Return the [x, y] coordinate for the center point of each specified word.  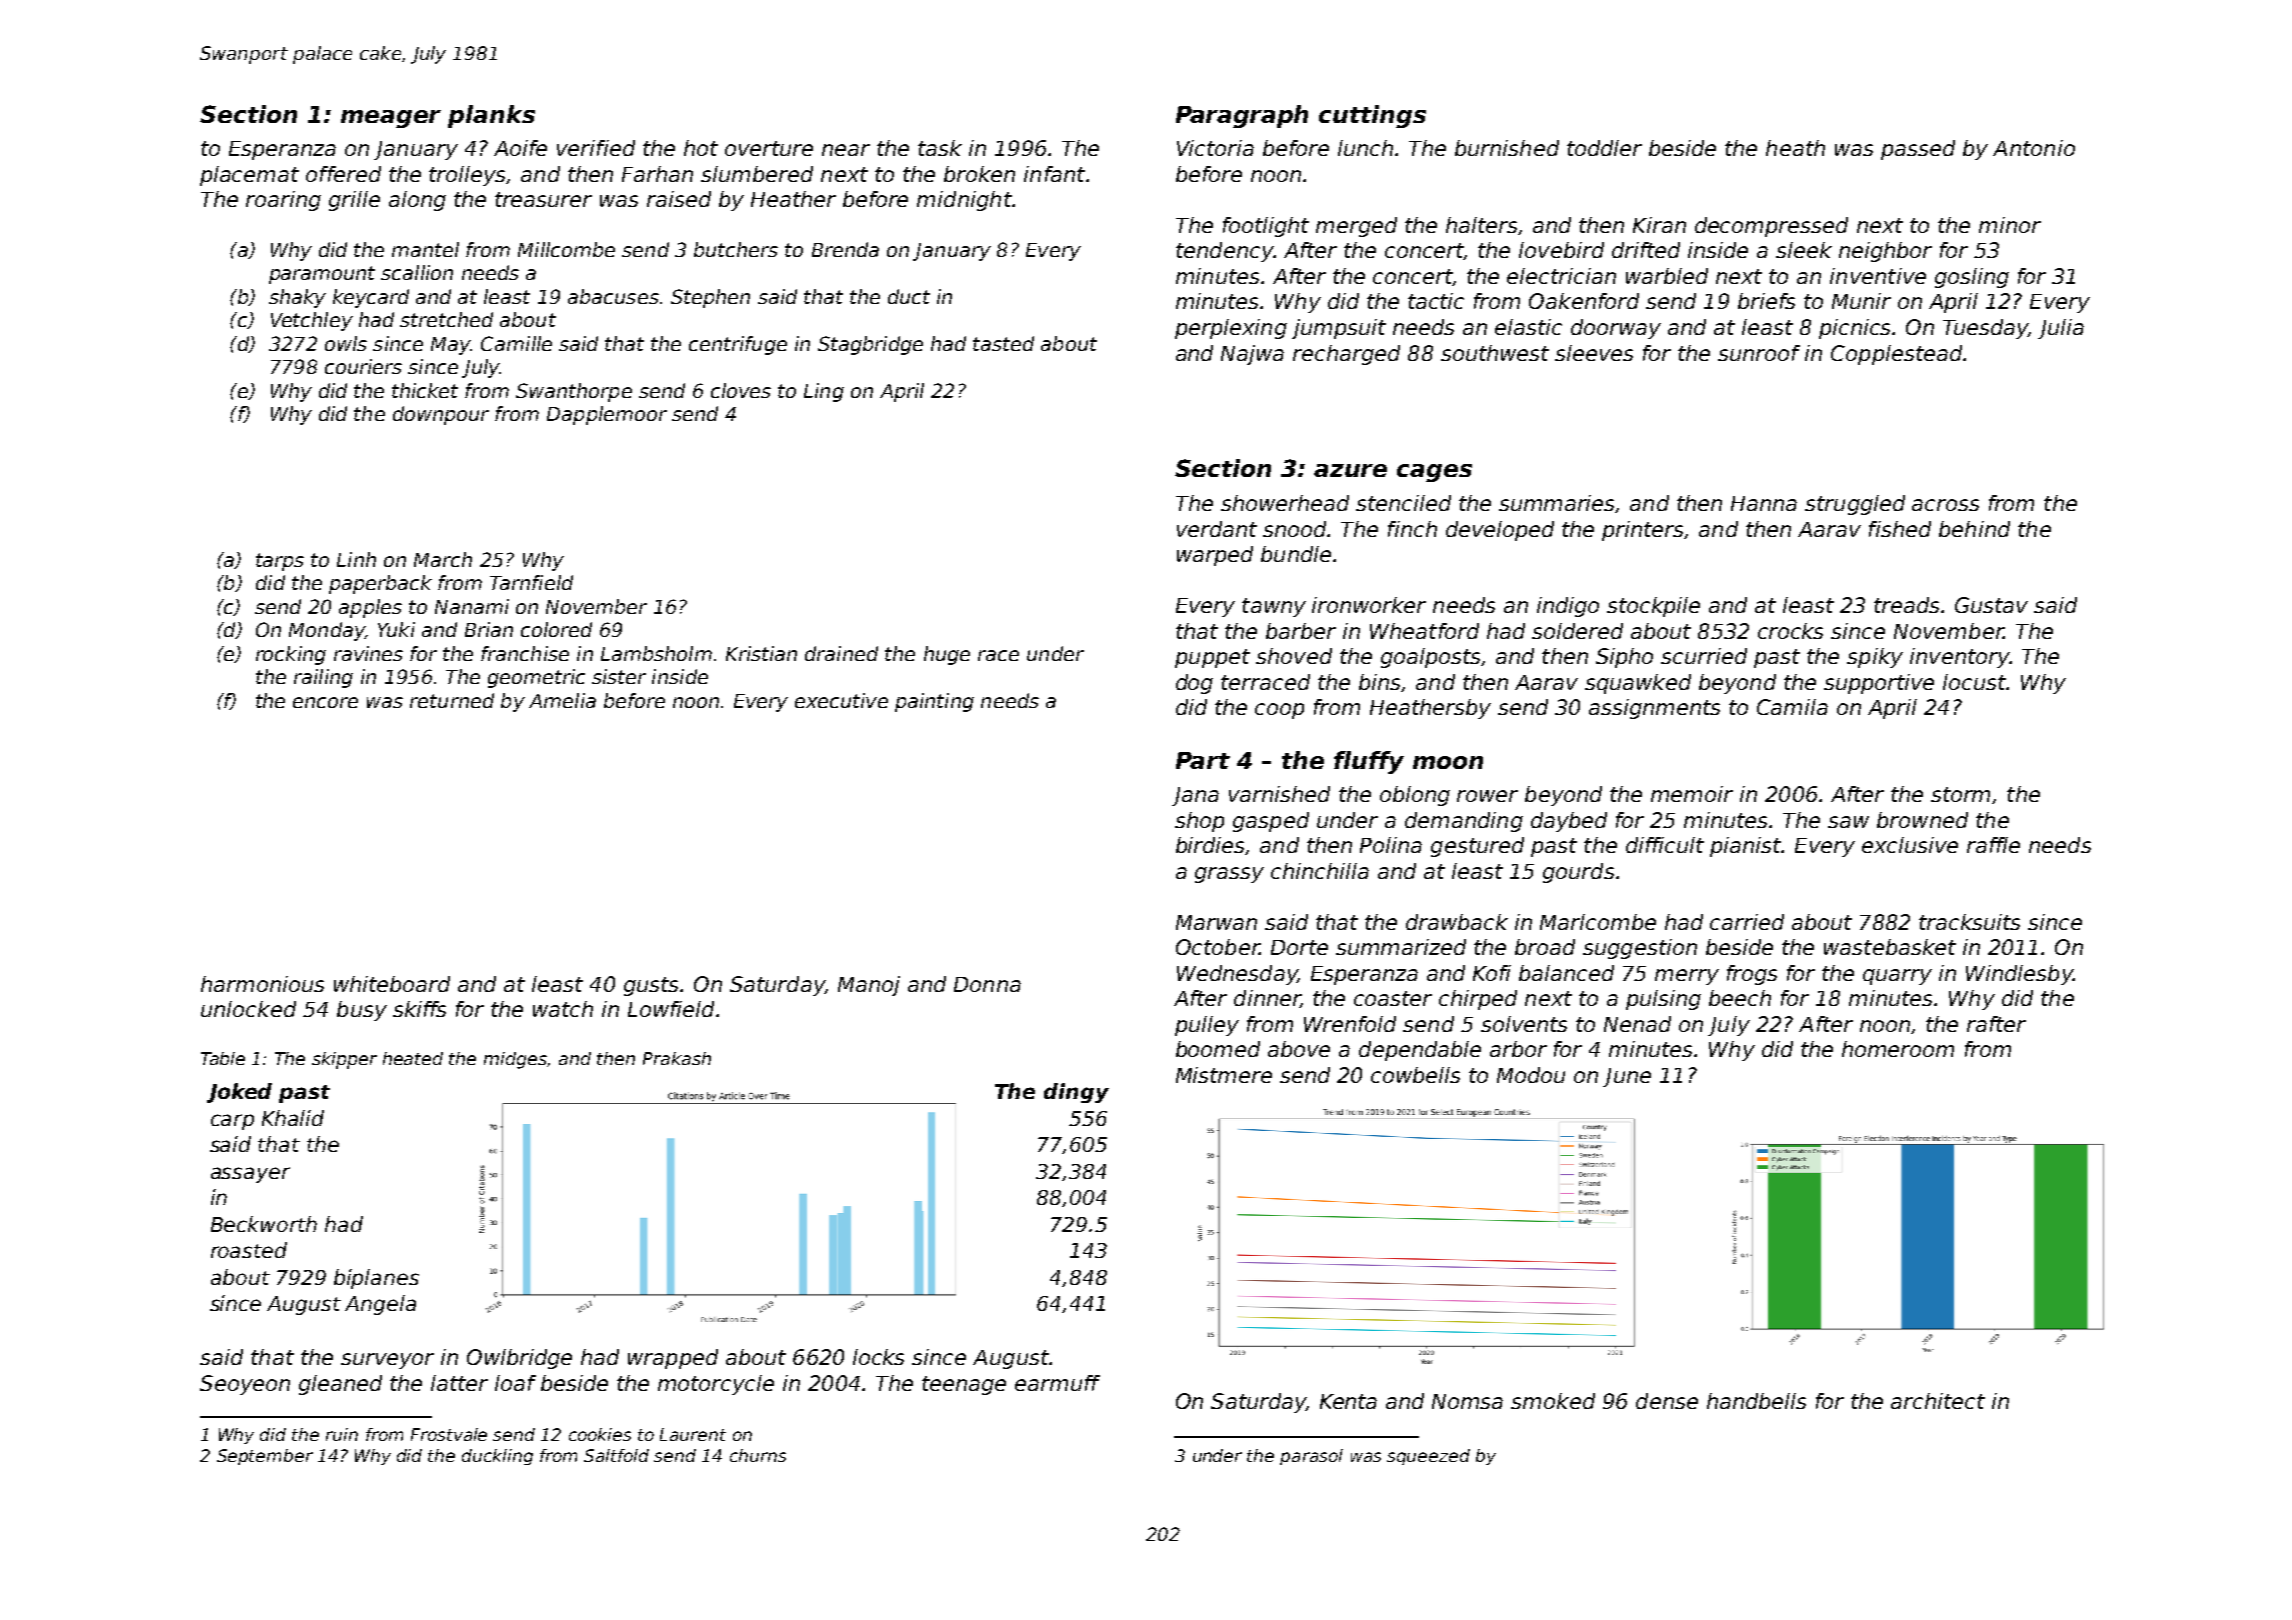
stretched [446, 319]
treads [1906, 605]
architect [1938, 1401]
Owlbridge [519, 1359]
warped [1215, 556]
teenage [964, 1385]
